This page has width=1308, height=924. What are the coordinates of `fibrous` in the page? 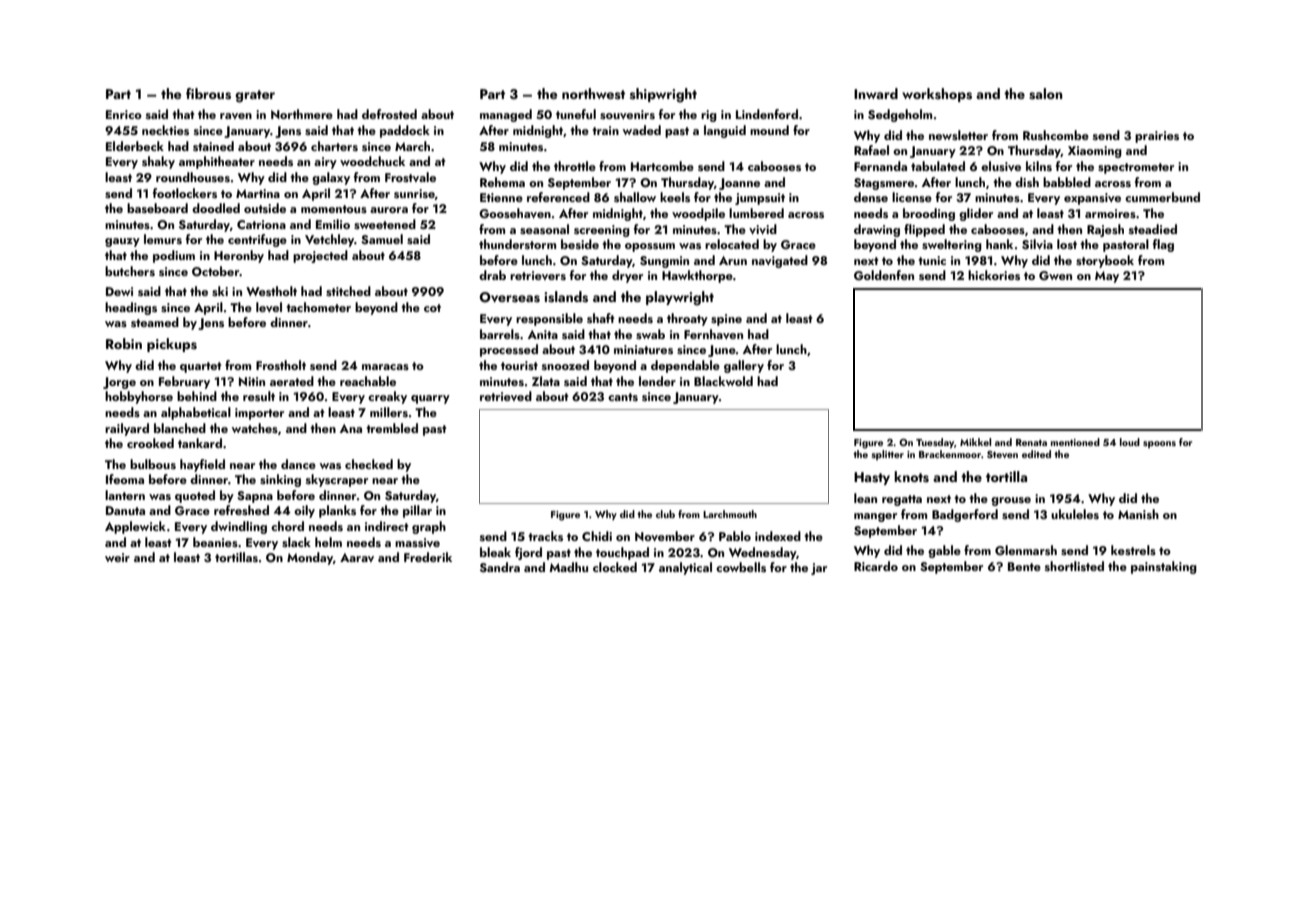 It's located at (208, 94).
